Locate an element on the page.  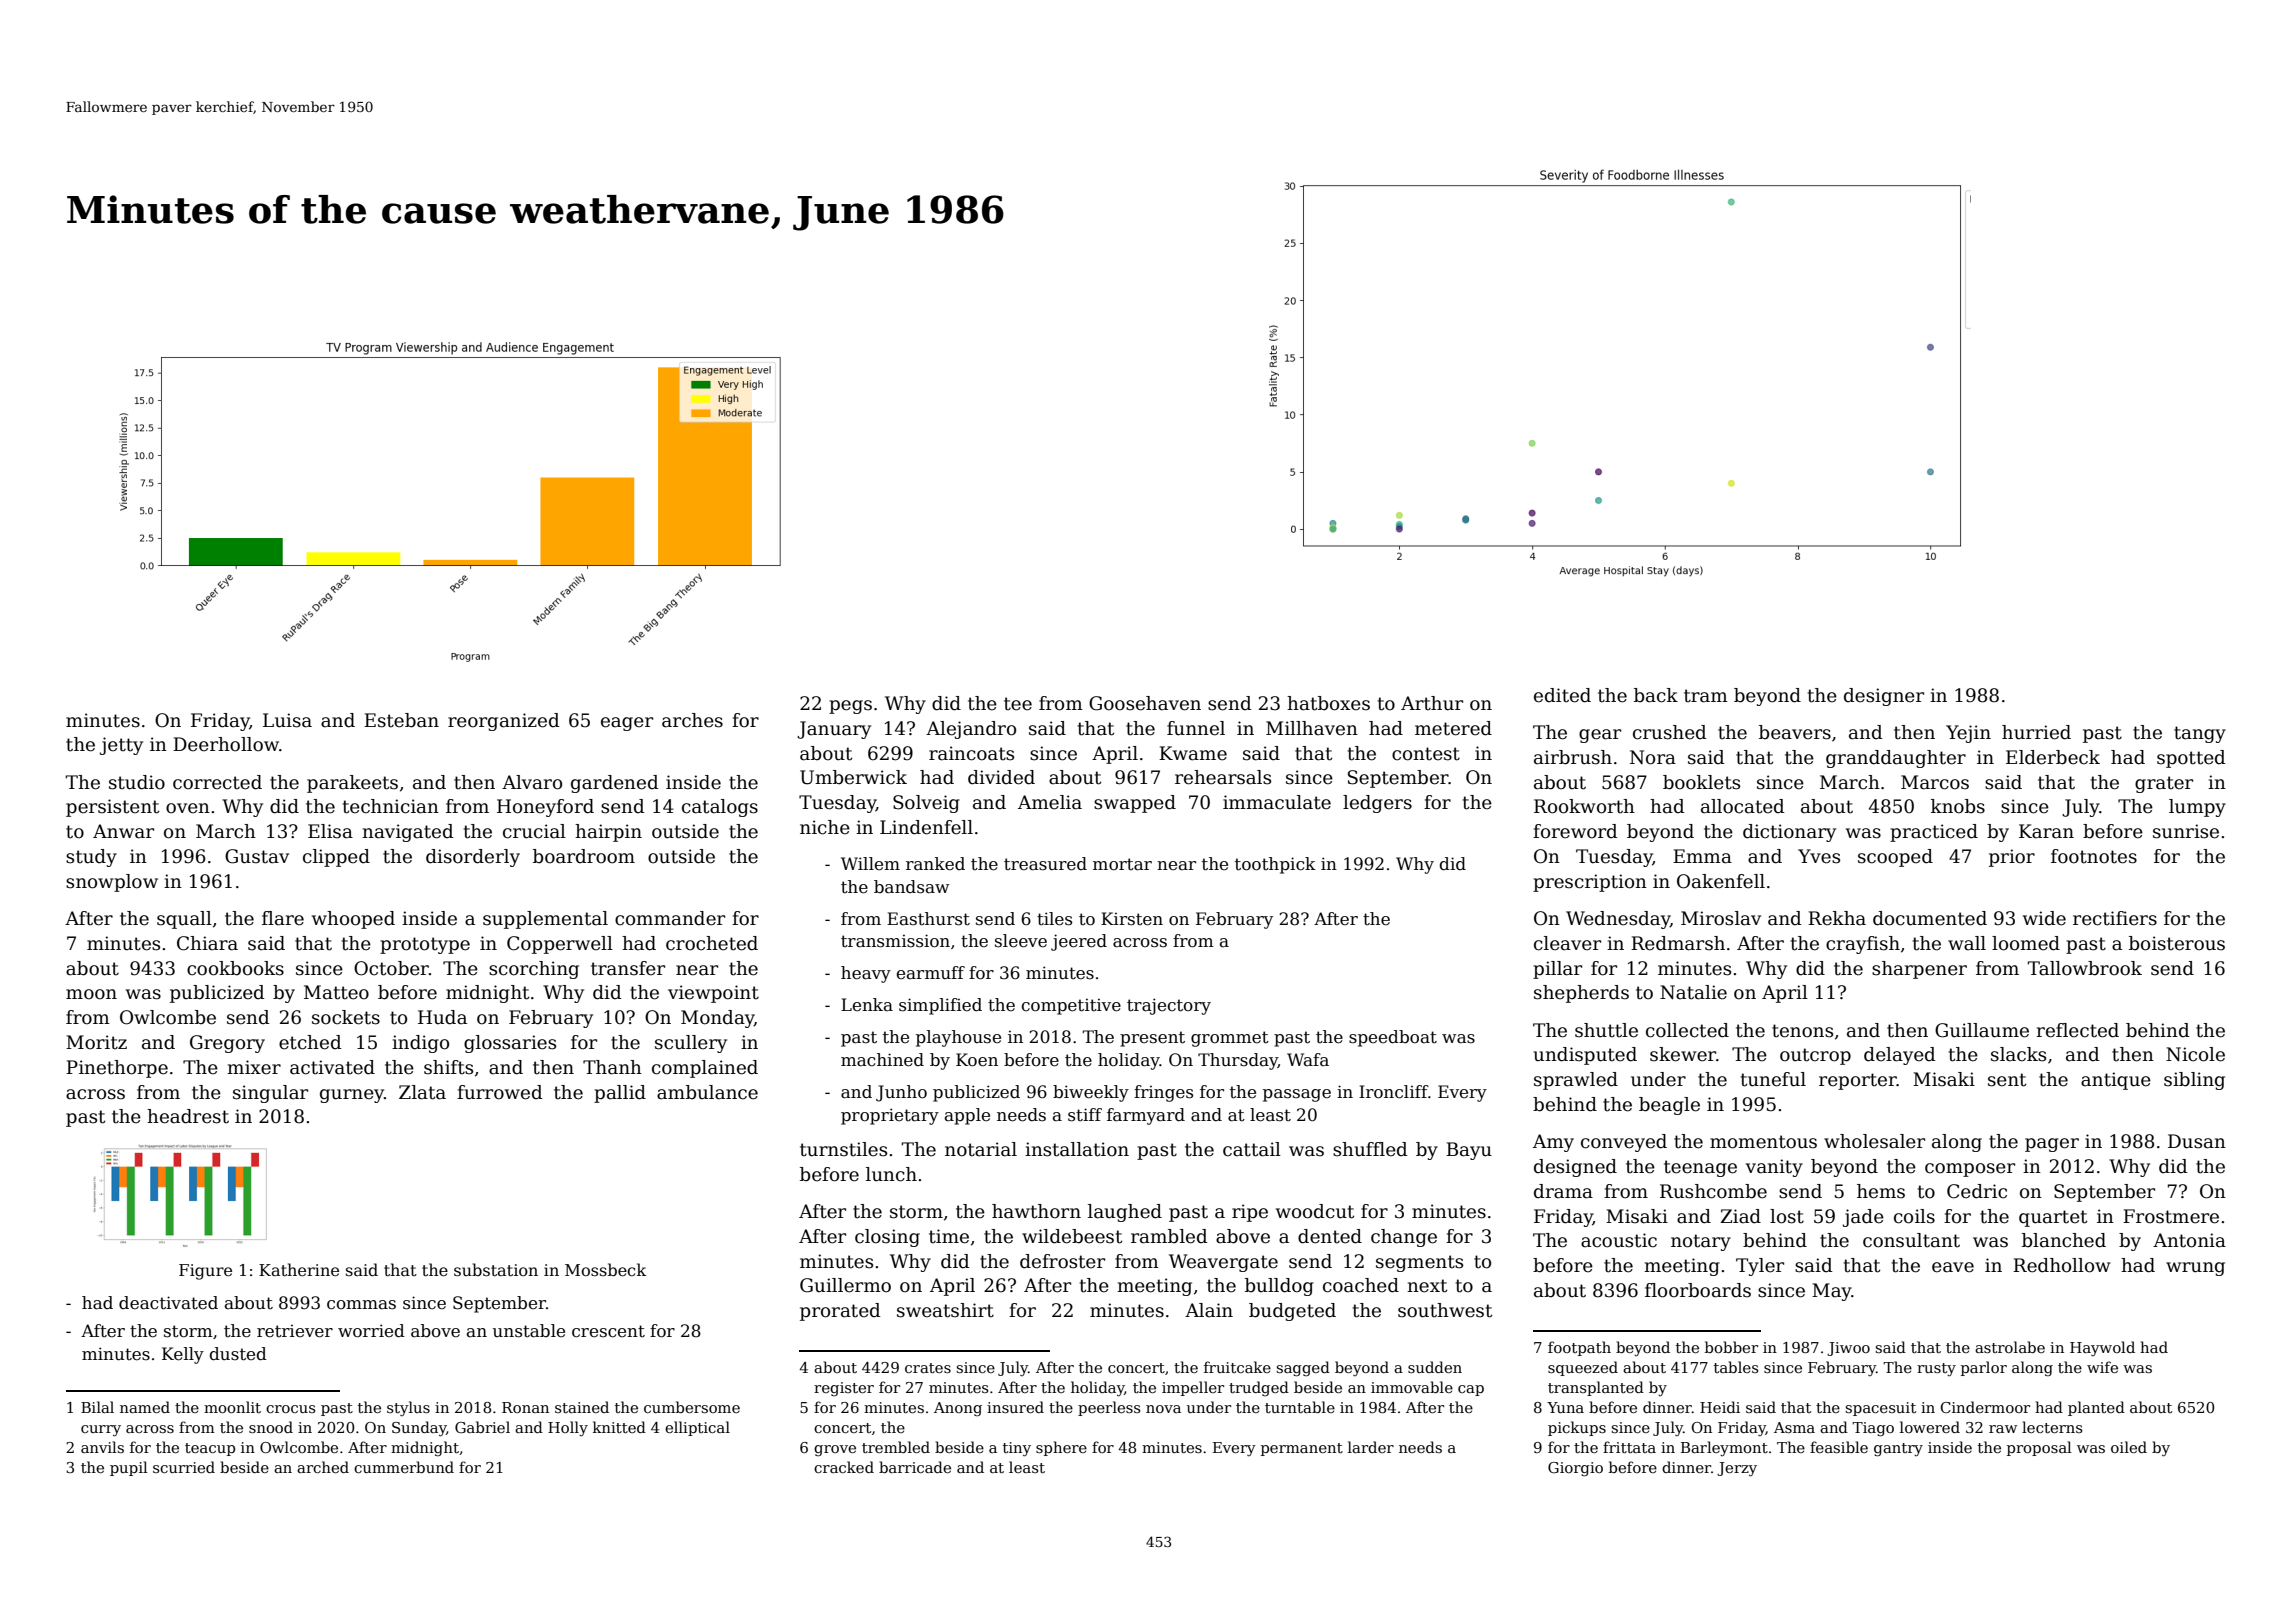
pager is located at coordinates (2052, 1145).
